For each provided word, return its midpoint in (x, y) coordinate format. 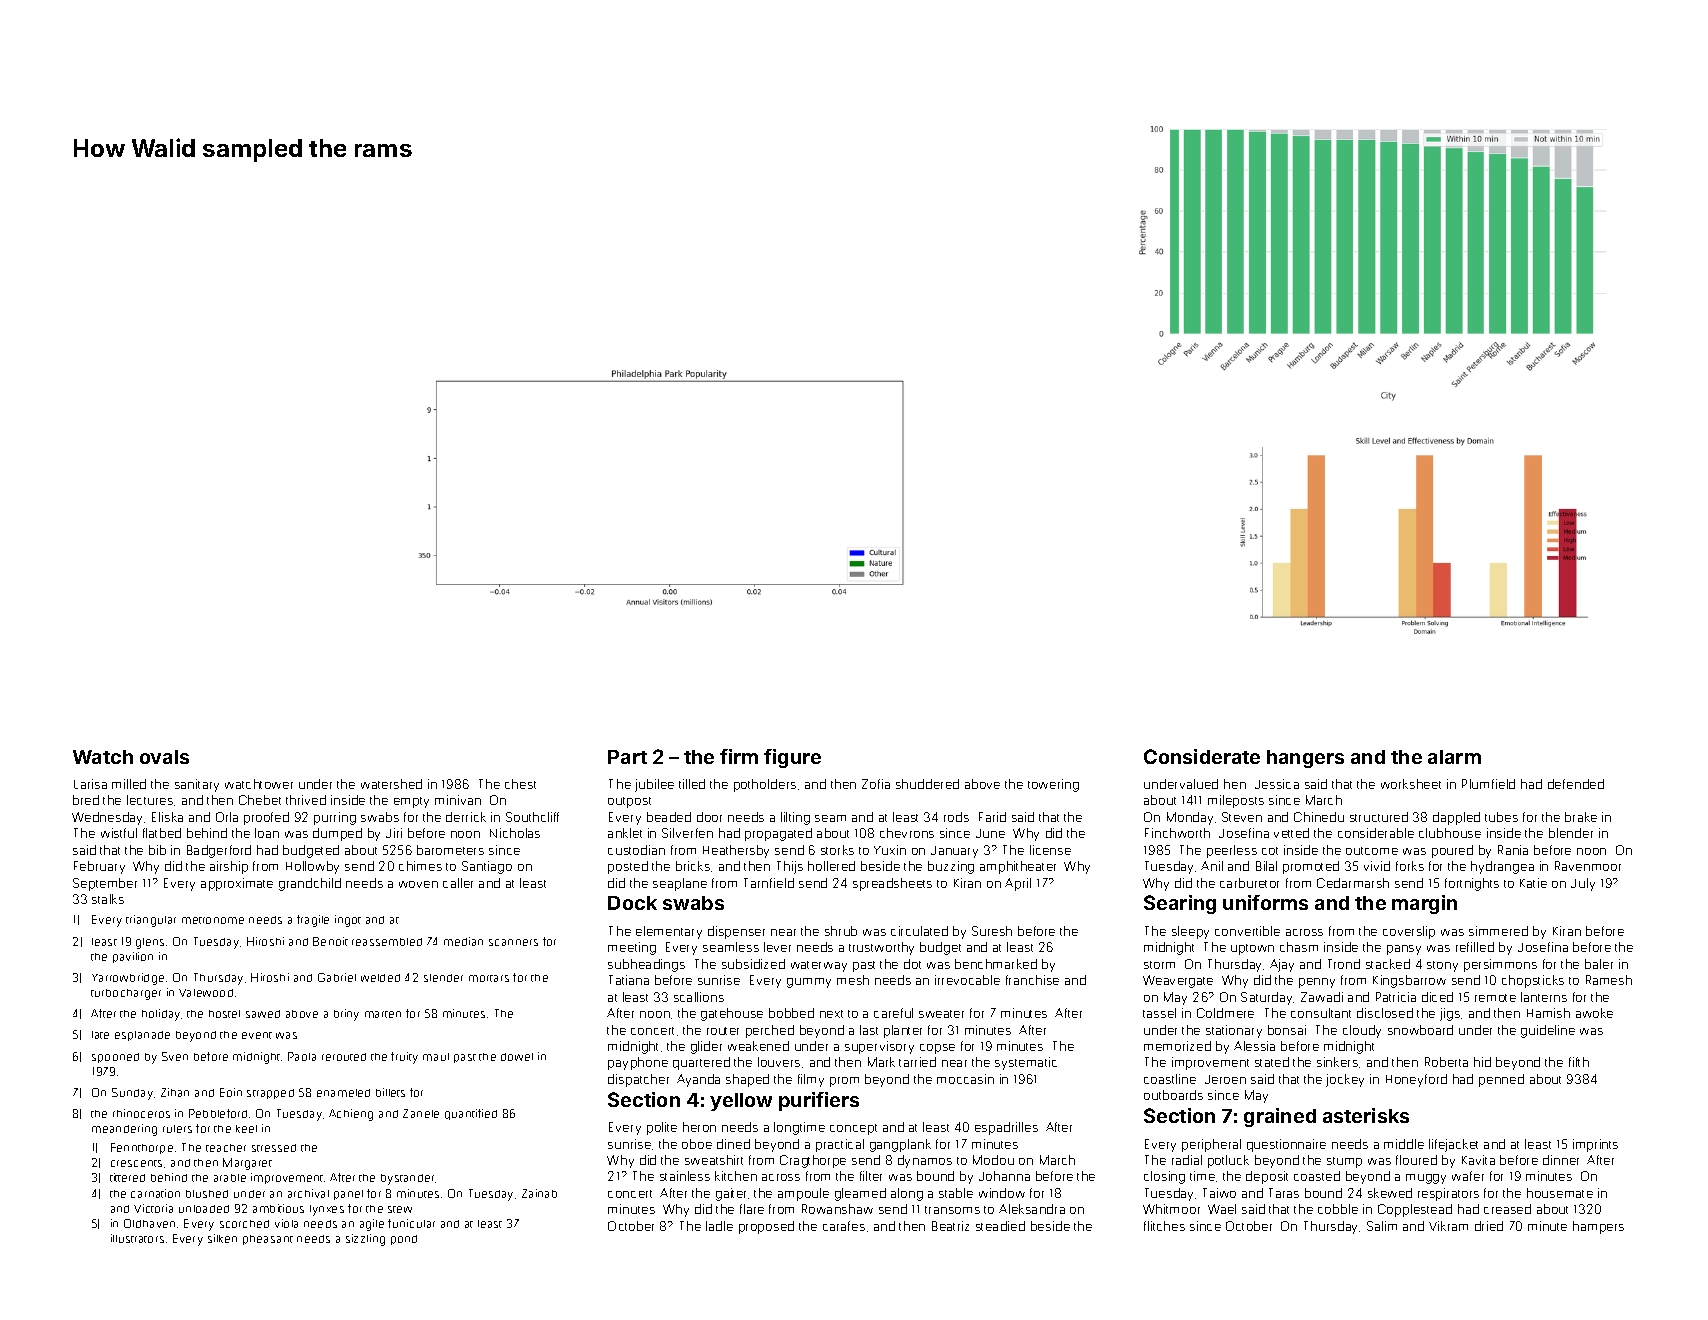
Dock (632, 903)
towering (1053, 785)
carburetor (1249, 883)
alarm (1454, 757)
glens (150, 943)
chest (520, 784)
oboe (697, 1144)
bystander (407, 1179)
